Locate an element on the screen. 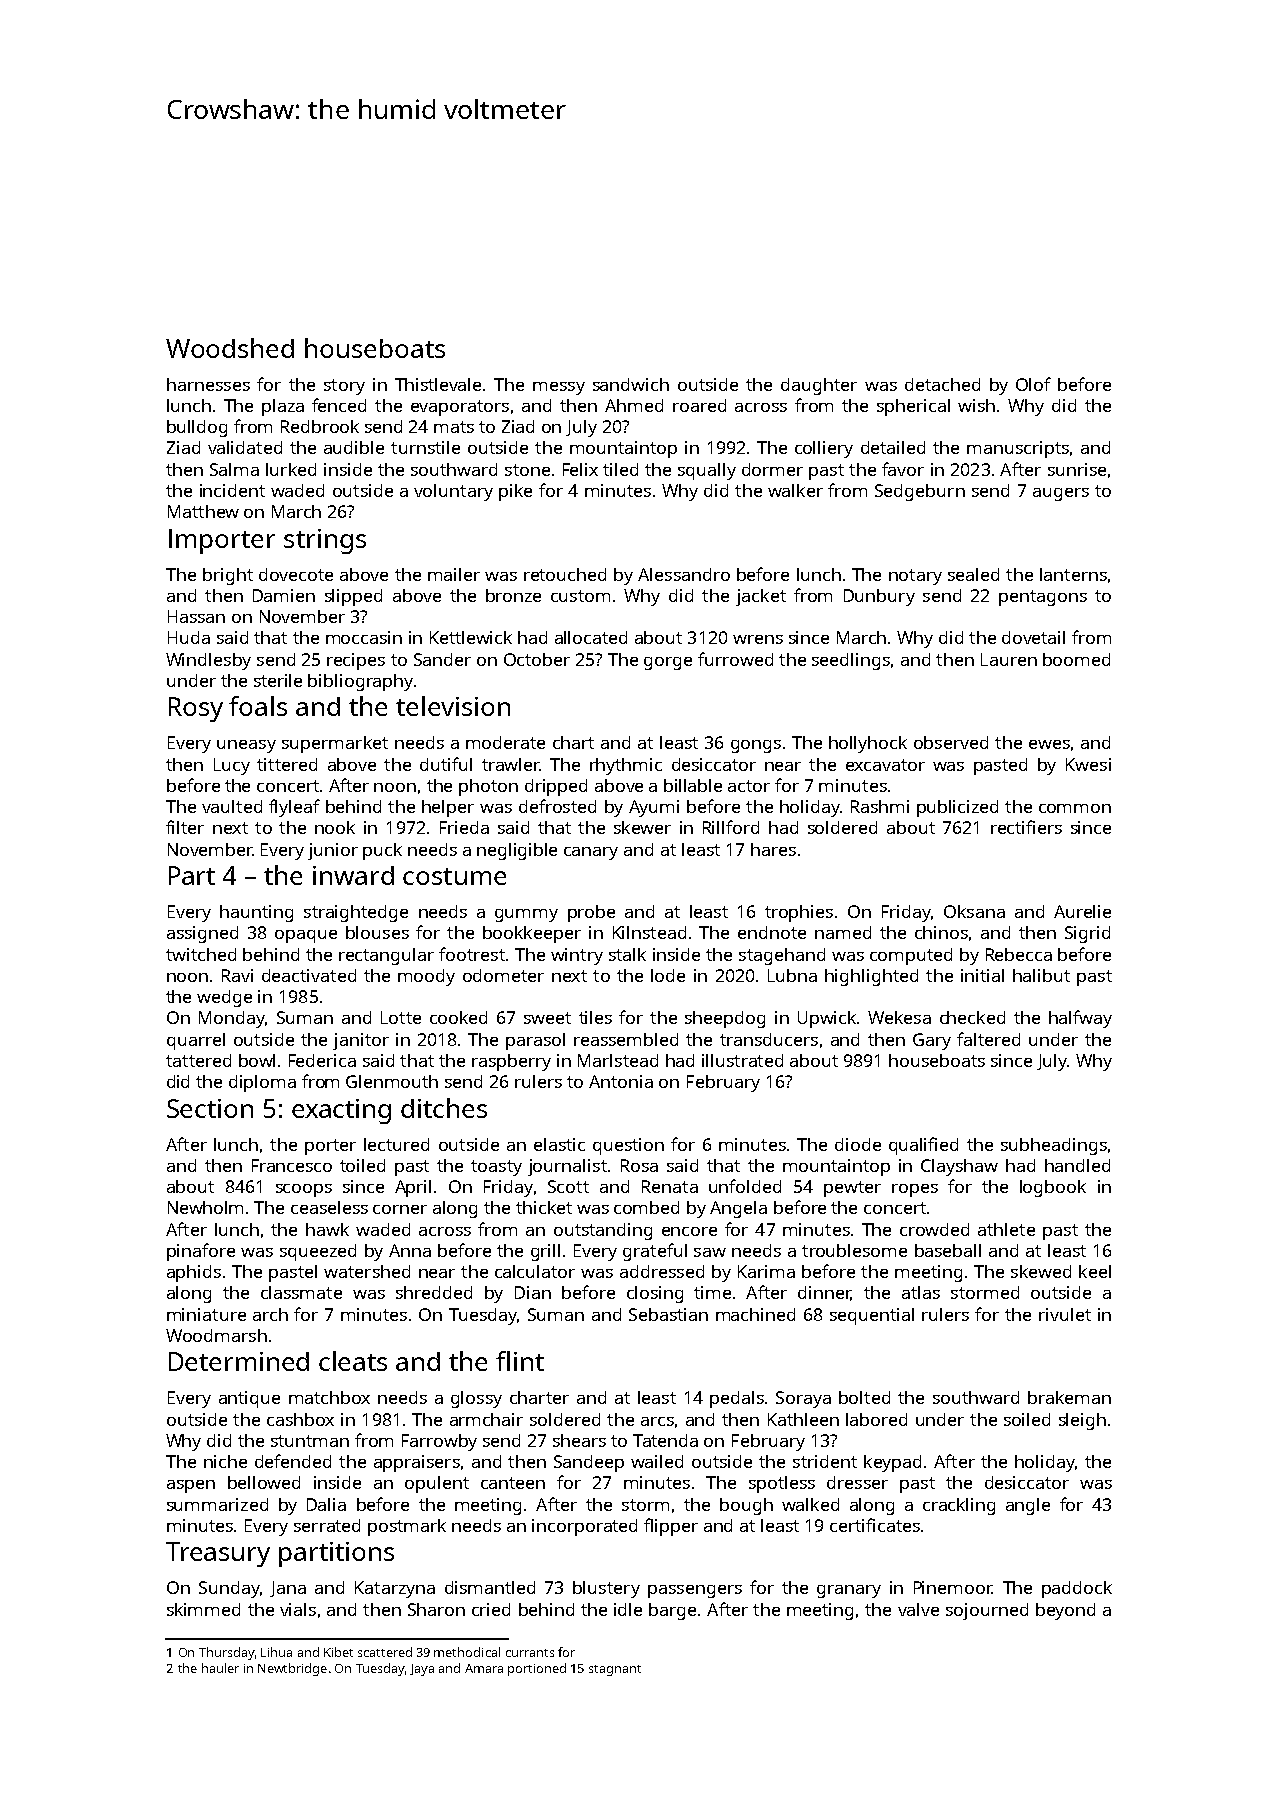 The height and width of the screenshot is (1808, 1278). Section is located at coordinates (210, 1108).
